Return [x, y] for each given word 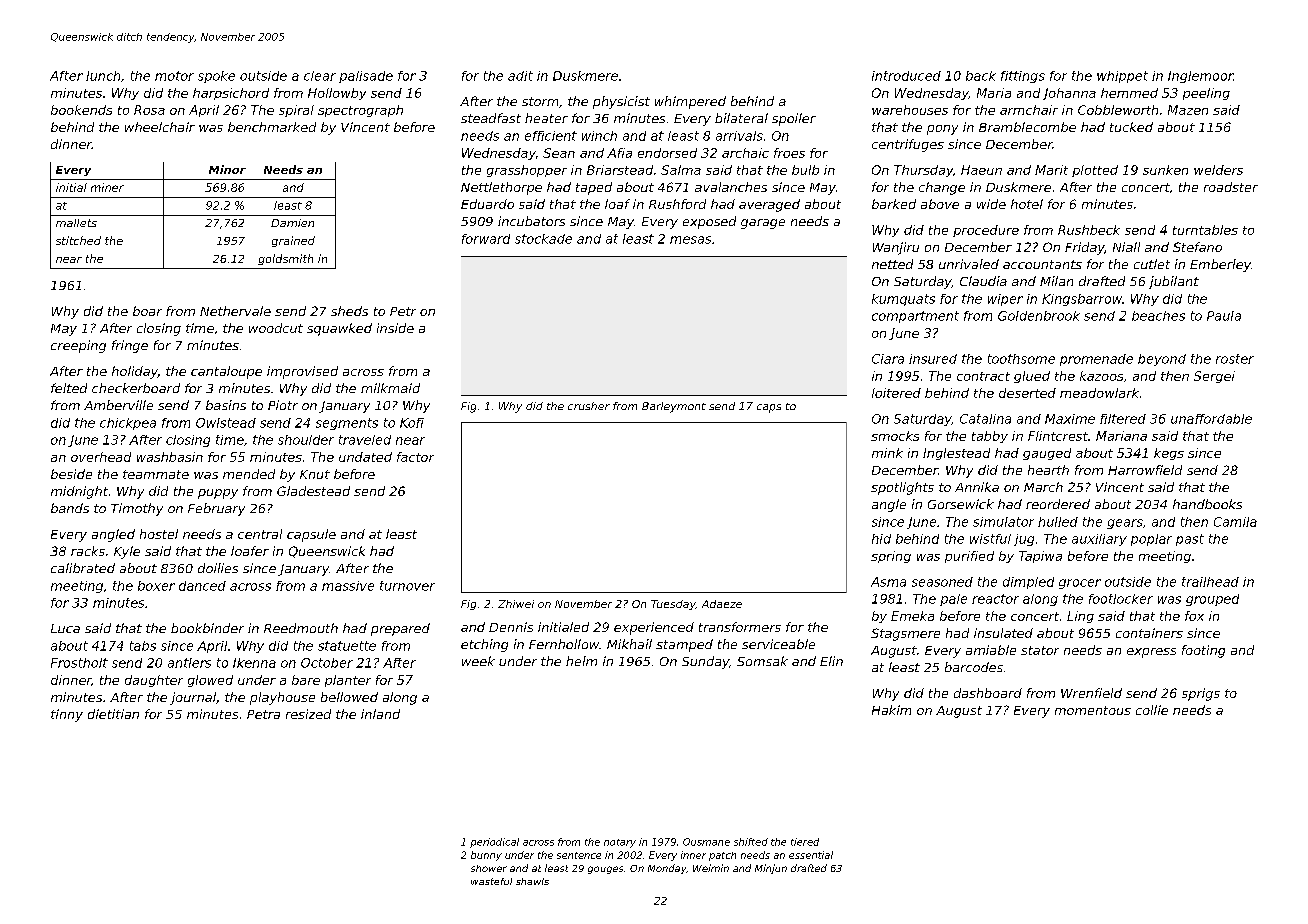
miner [107, 187]
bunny [486, 856]
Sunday [705, 662]
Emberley [1220, 265]
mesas [690, 240]
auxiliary [1099, 540]
